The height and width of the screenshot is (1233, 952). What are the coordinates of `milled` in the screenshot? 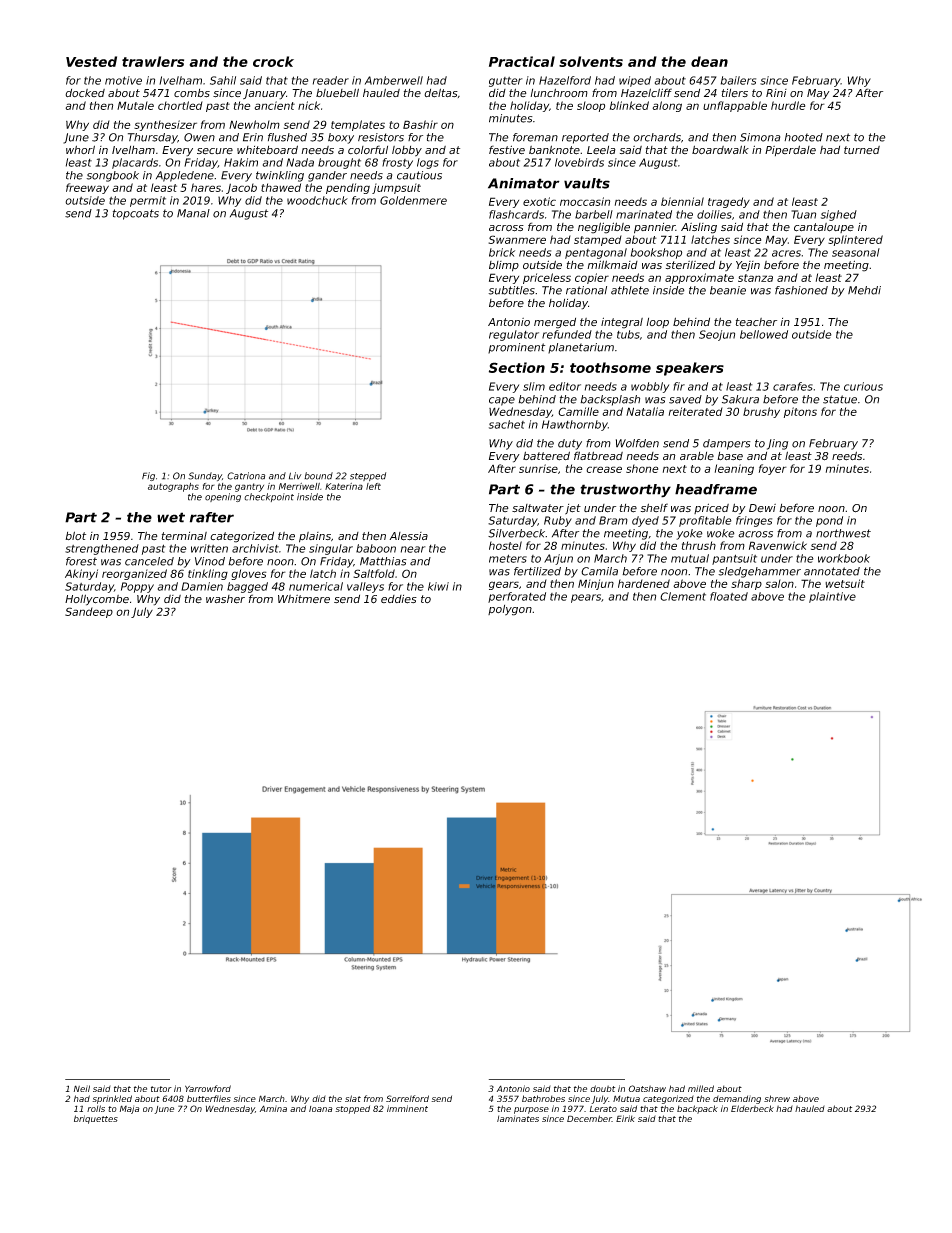 It's located at (701, 1088).
